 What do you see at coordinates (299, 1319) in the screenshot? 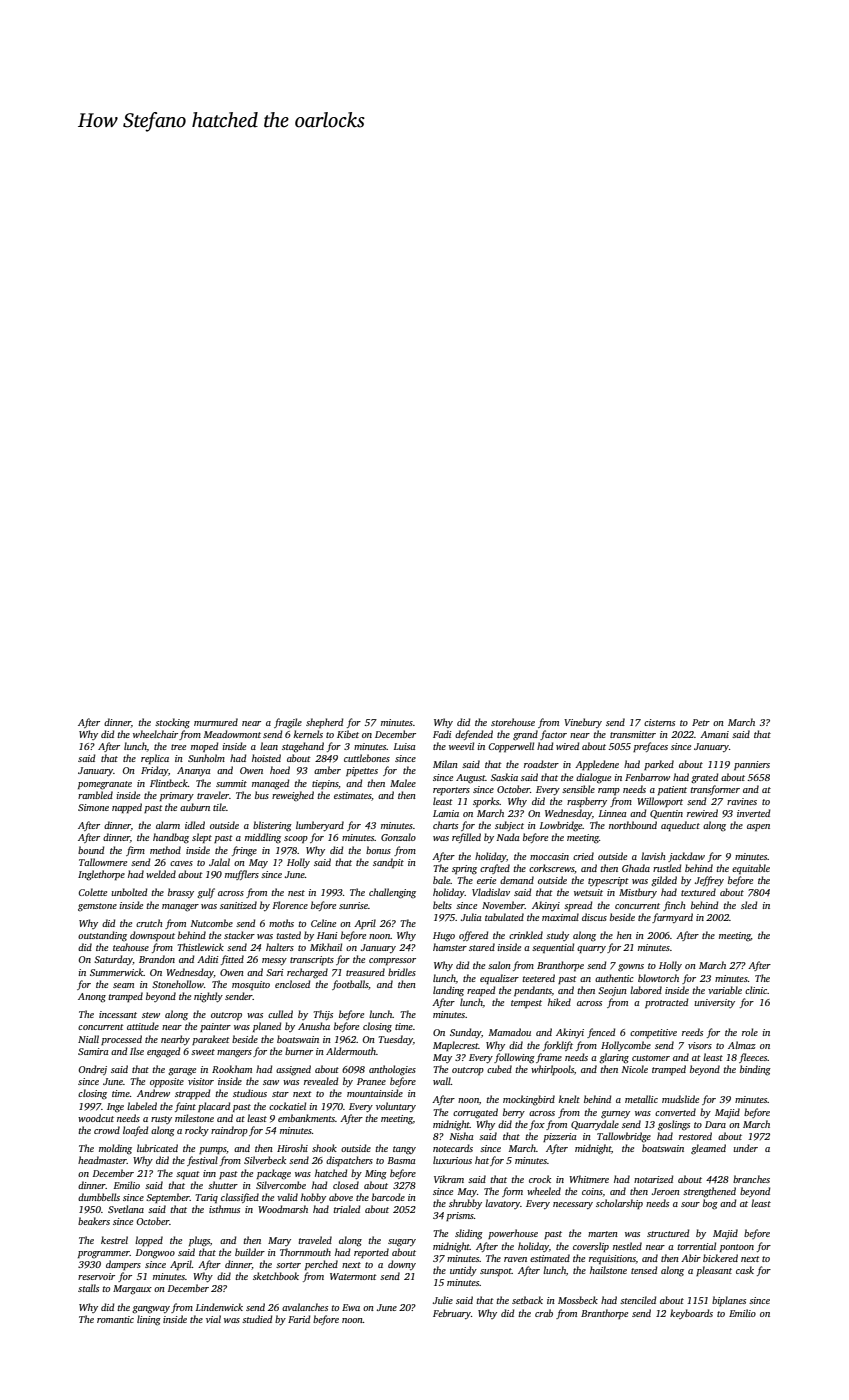
I see `Farid` at bounding box center [299, 1319].
